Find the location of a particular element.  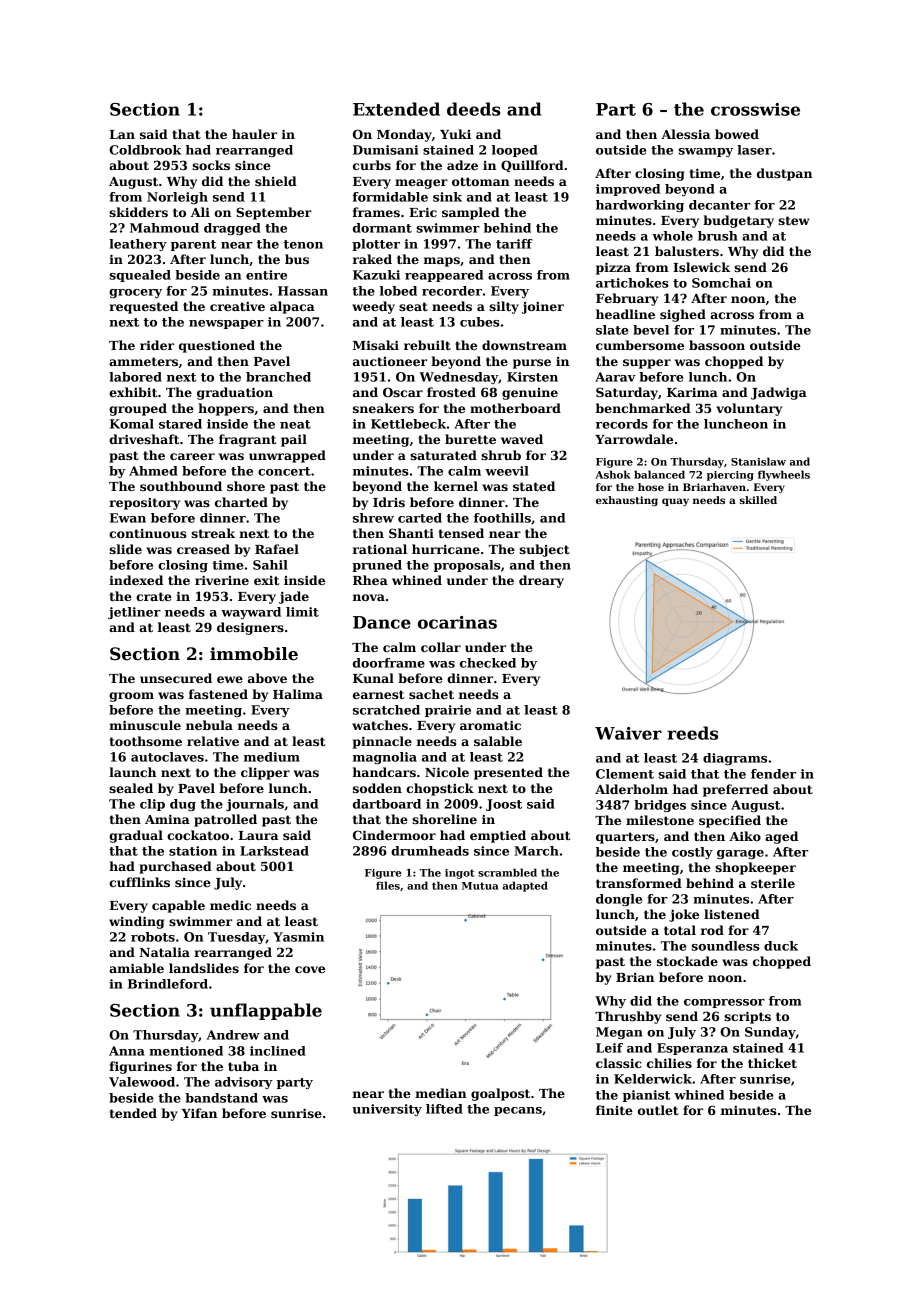

deeds is located at coordinates (474, 109).
